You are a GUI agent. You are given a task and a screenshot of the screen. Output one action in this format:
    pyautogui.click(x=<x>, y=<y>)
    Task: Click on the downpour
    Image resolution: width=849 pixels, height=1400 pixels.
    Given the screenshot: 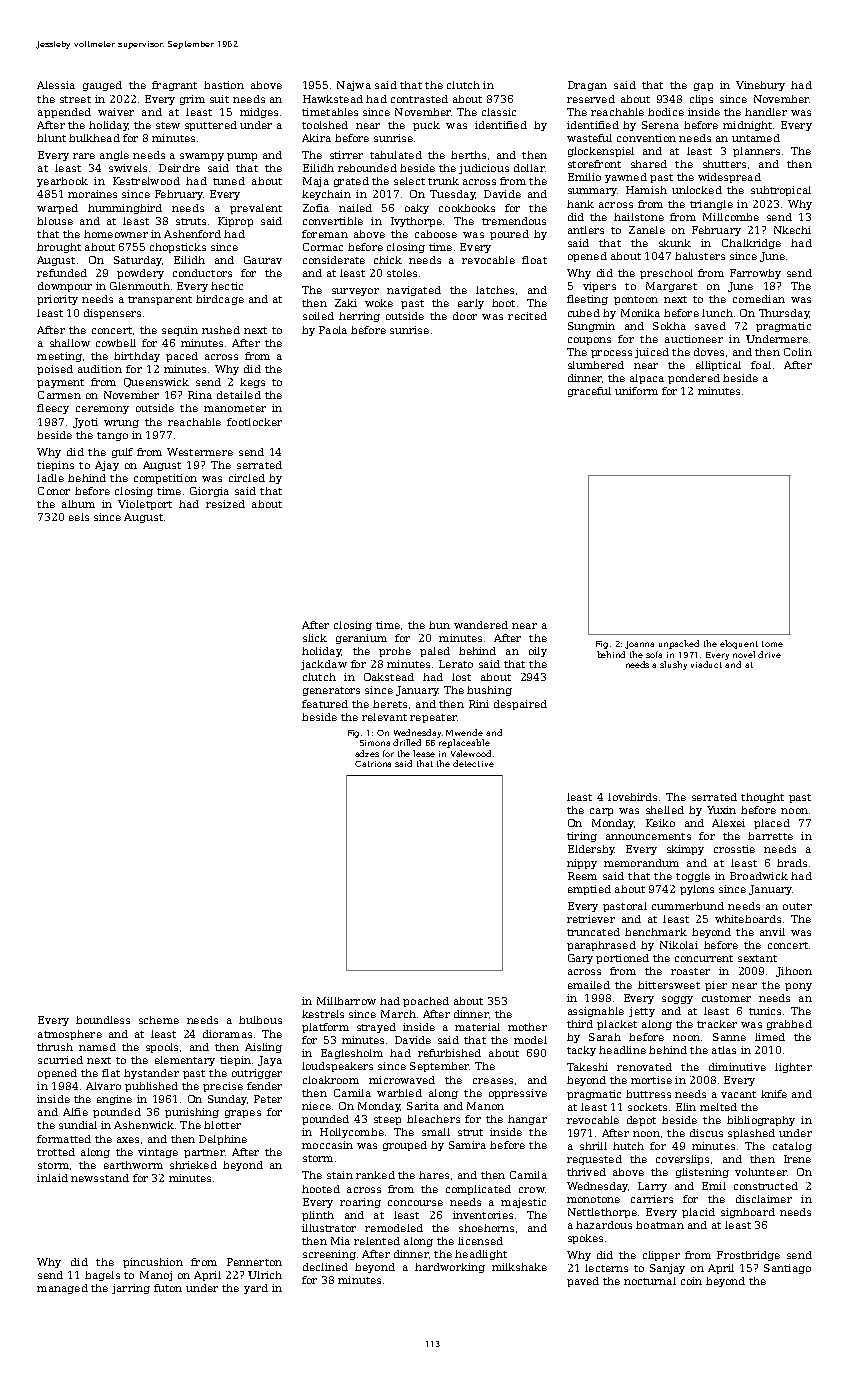 What is the action you would take?
    pyautogui.click(x=65, y=287)
